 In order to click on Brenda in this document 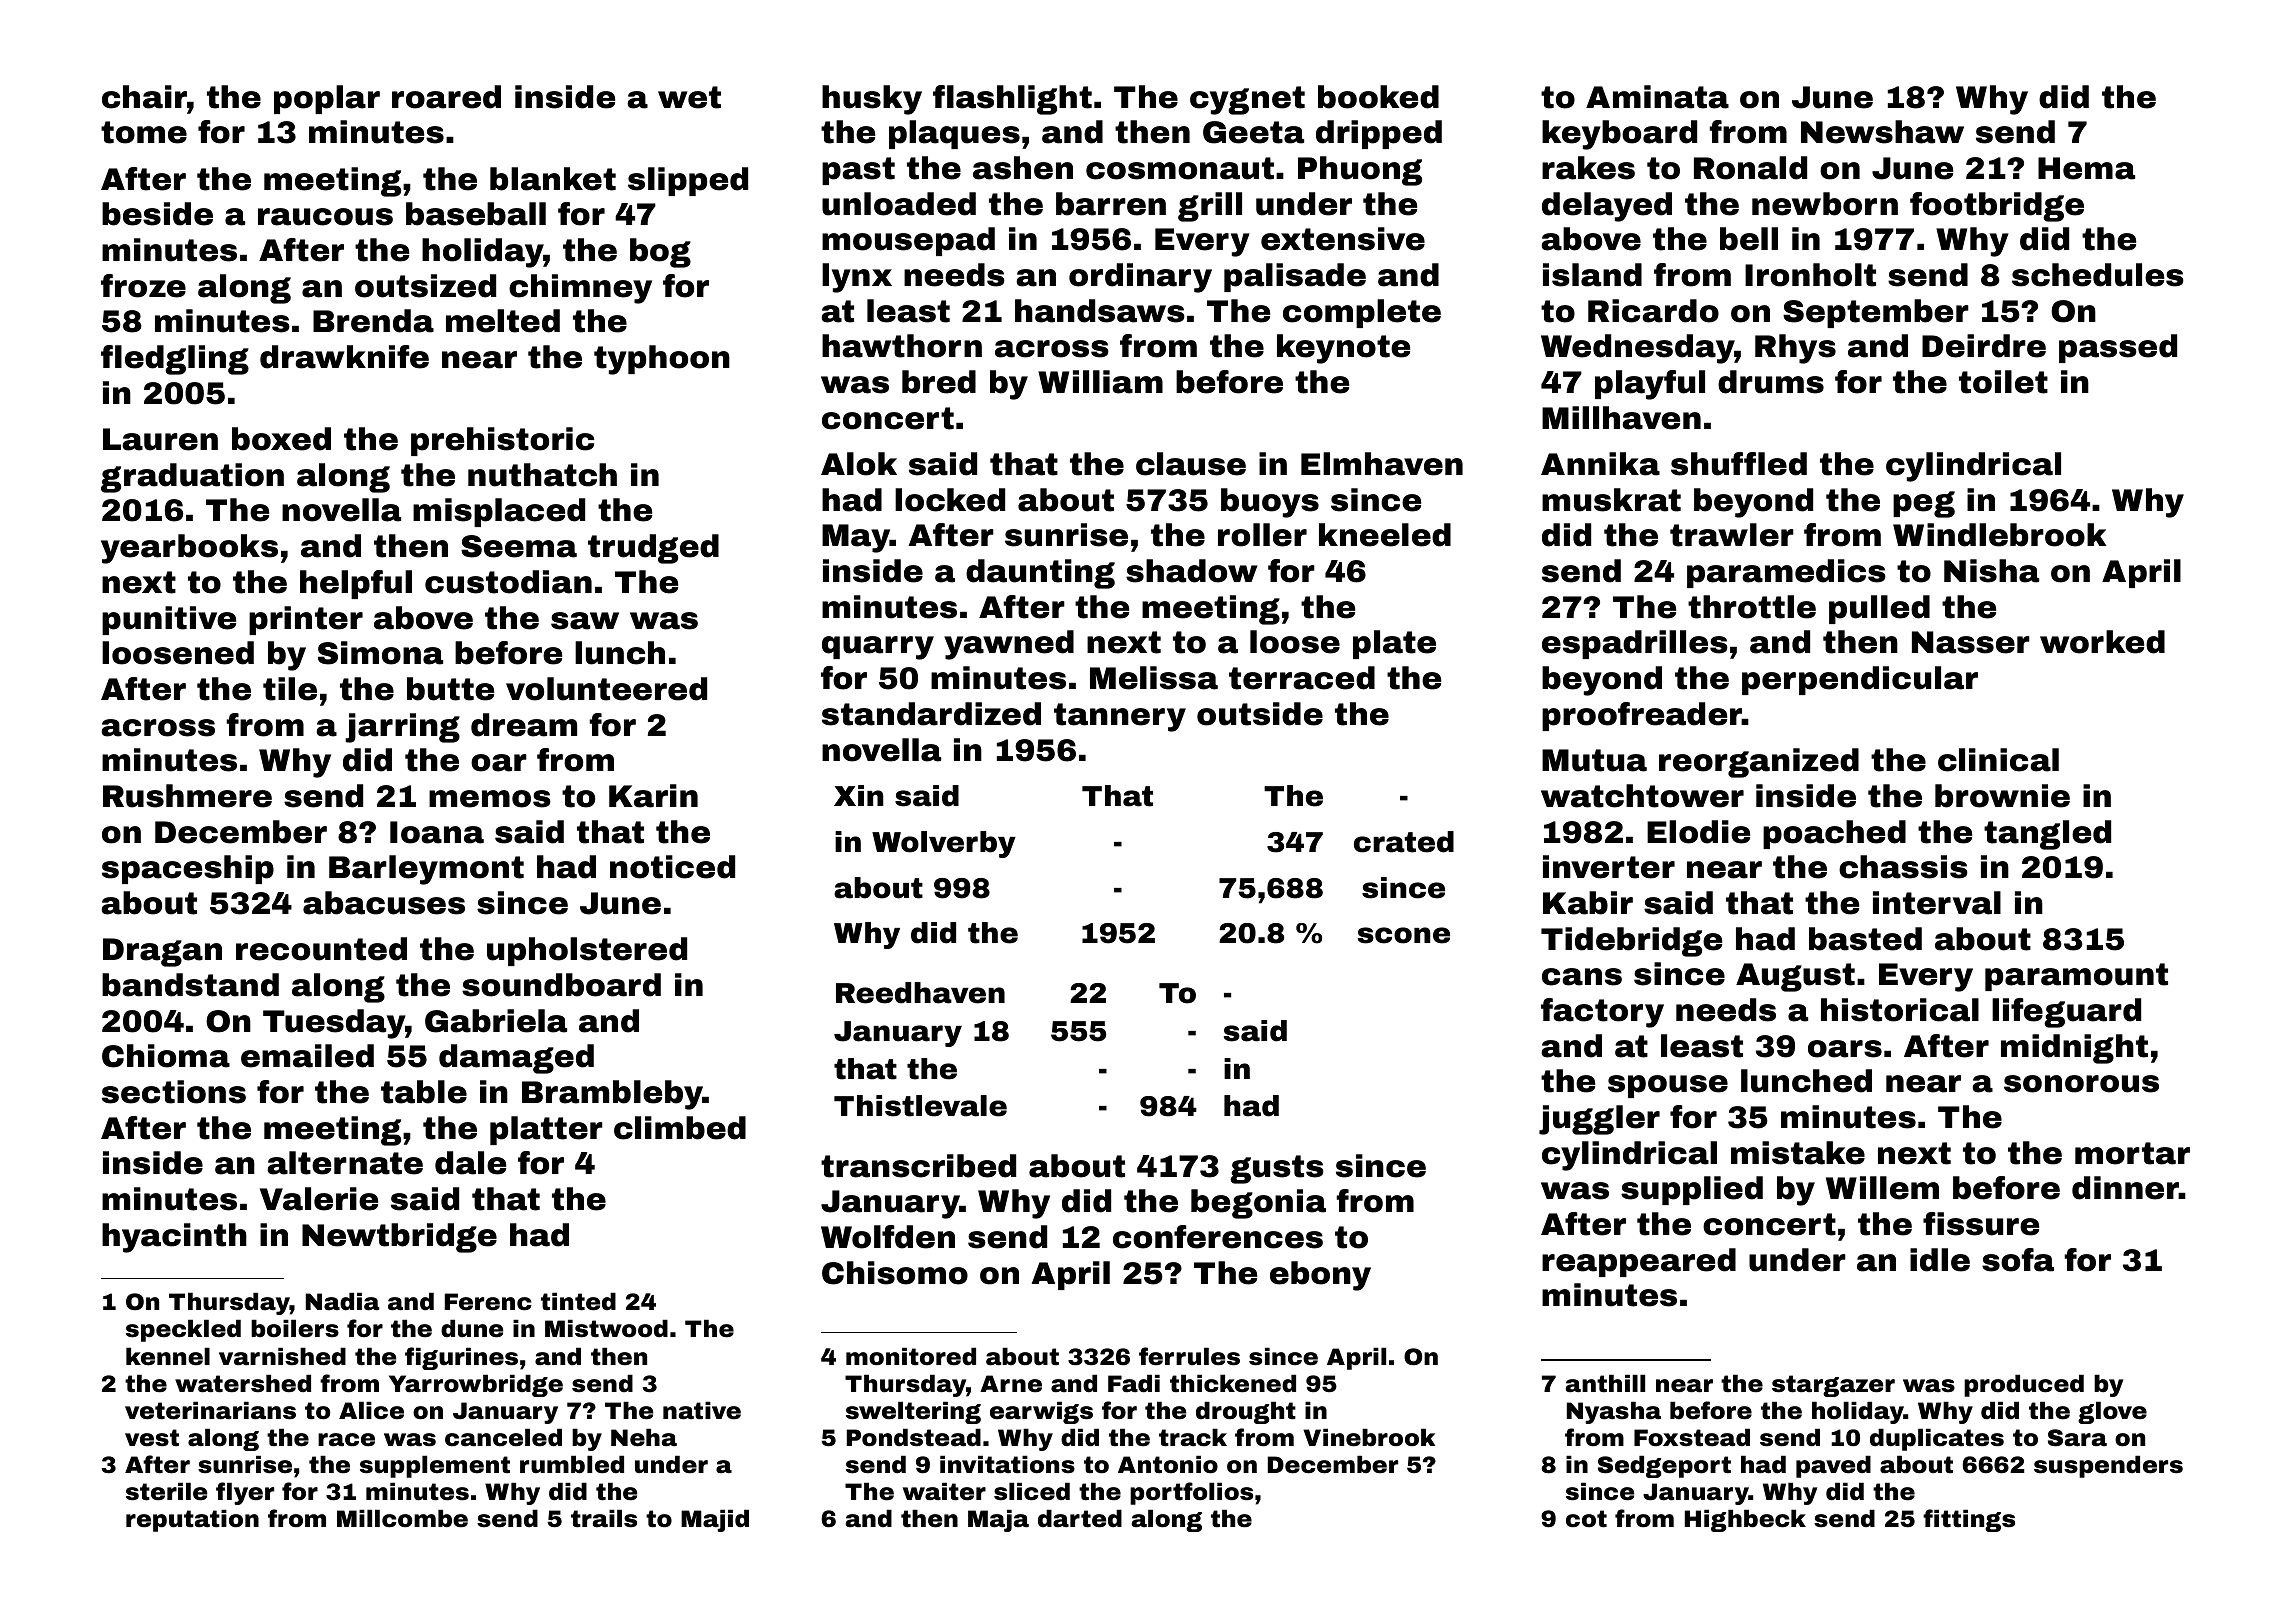, I will do `click(373, 321)`.
